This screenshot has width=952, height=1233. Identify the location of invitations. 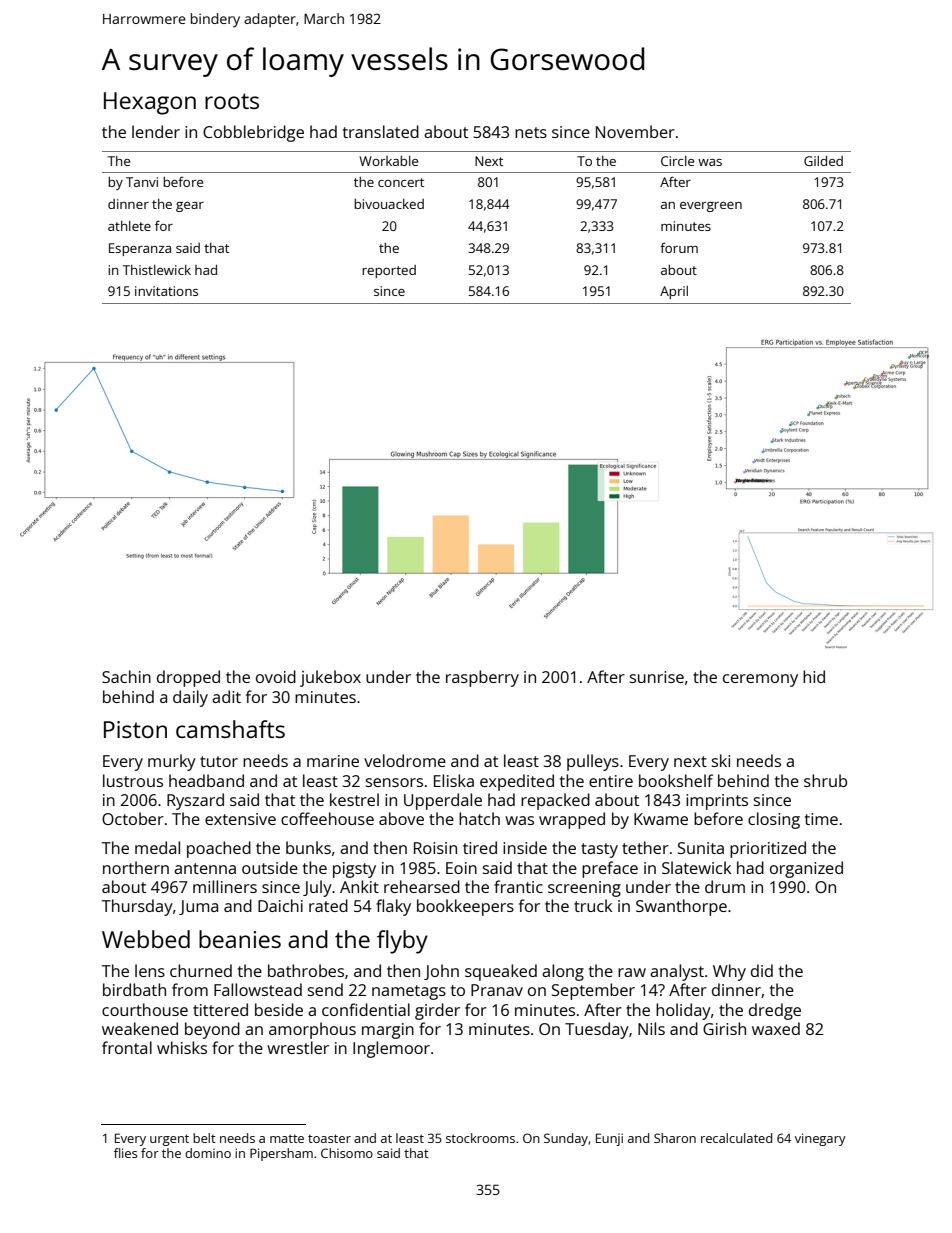
(166, 291).
